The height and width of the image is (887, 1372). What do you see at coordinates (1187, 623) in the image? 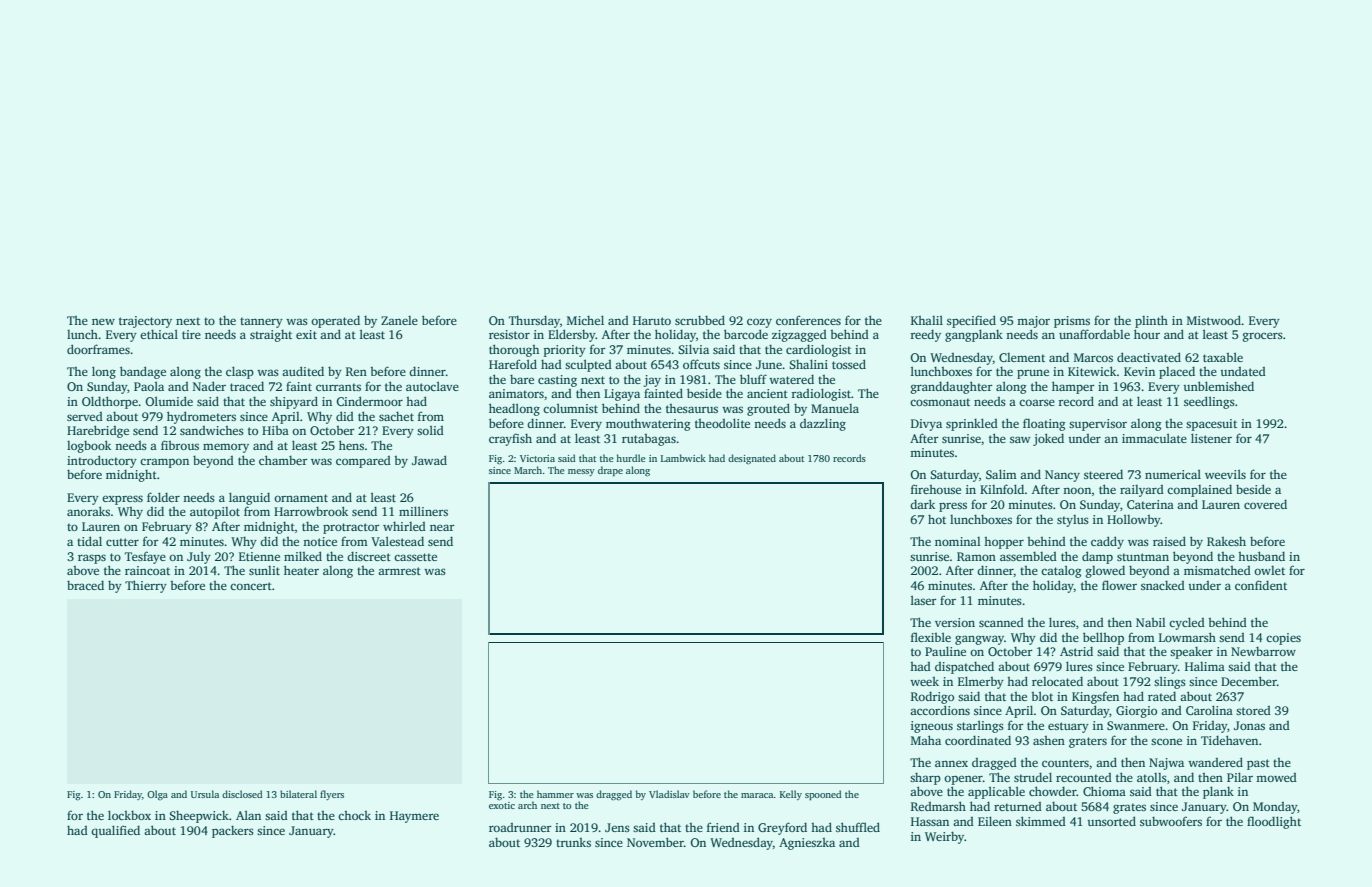
I see `cycled` at bounding box center [1187, 623].
